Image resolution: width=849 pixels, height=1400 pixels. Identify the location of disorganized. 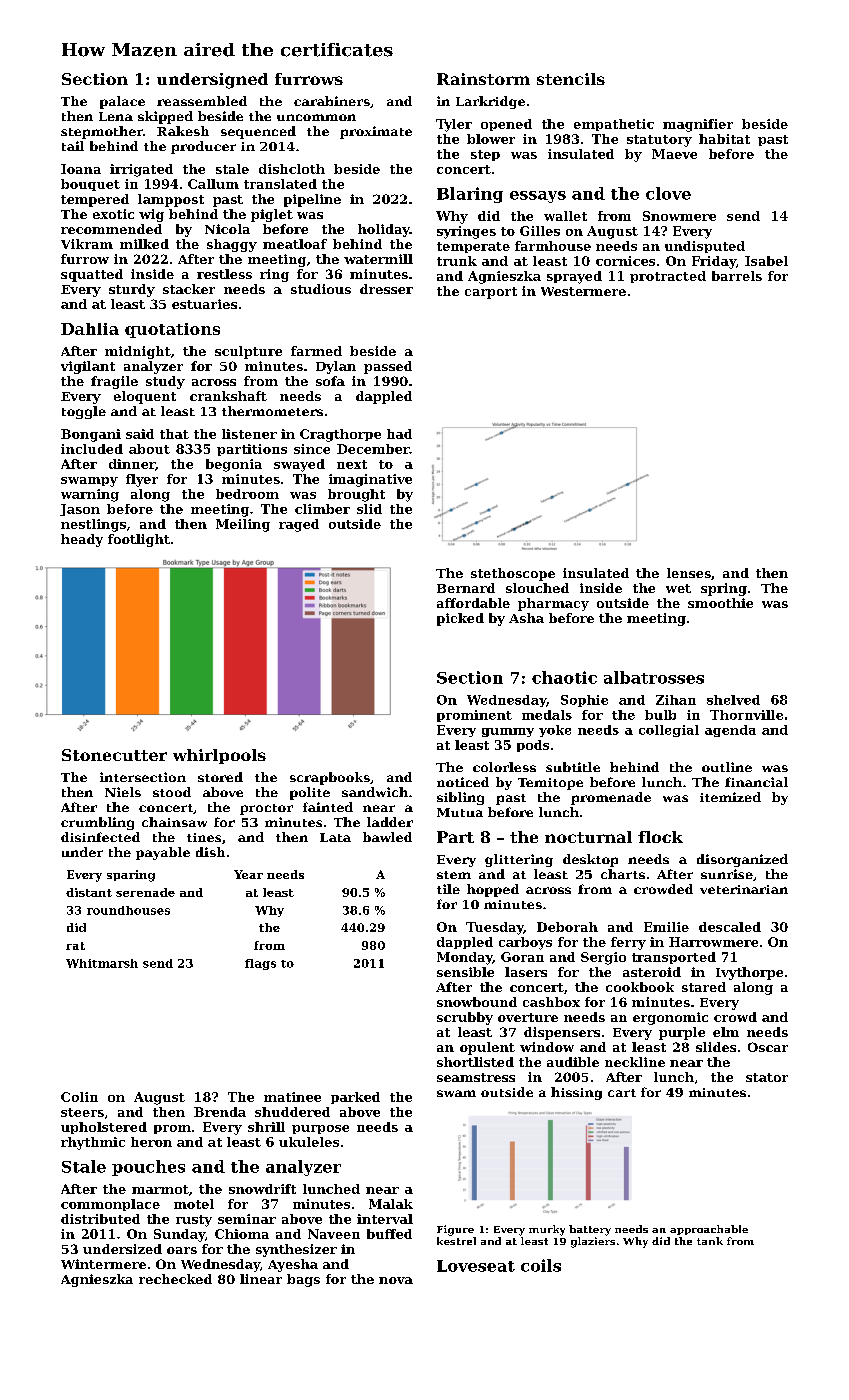
(742, 860).
